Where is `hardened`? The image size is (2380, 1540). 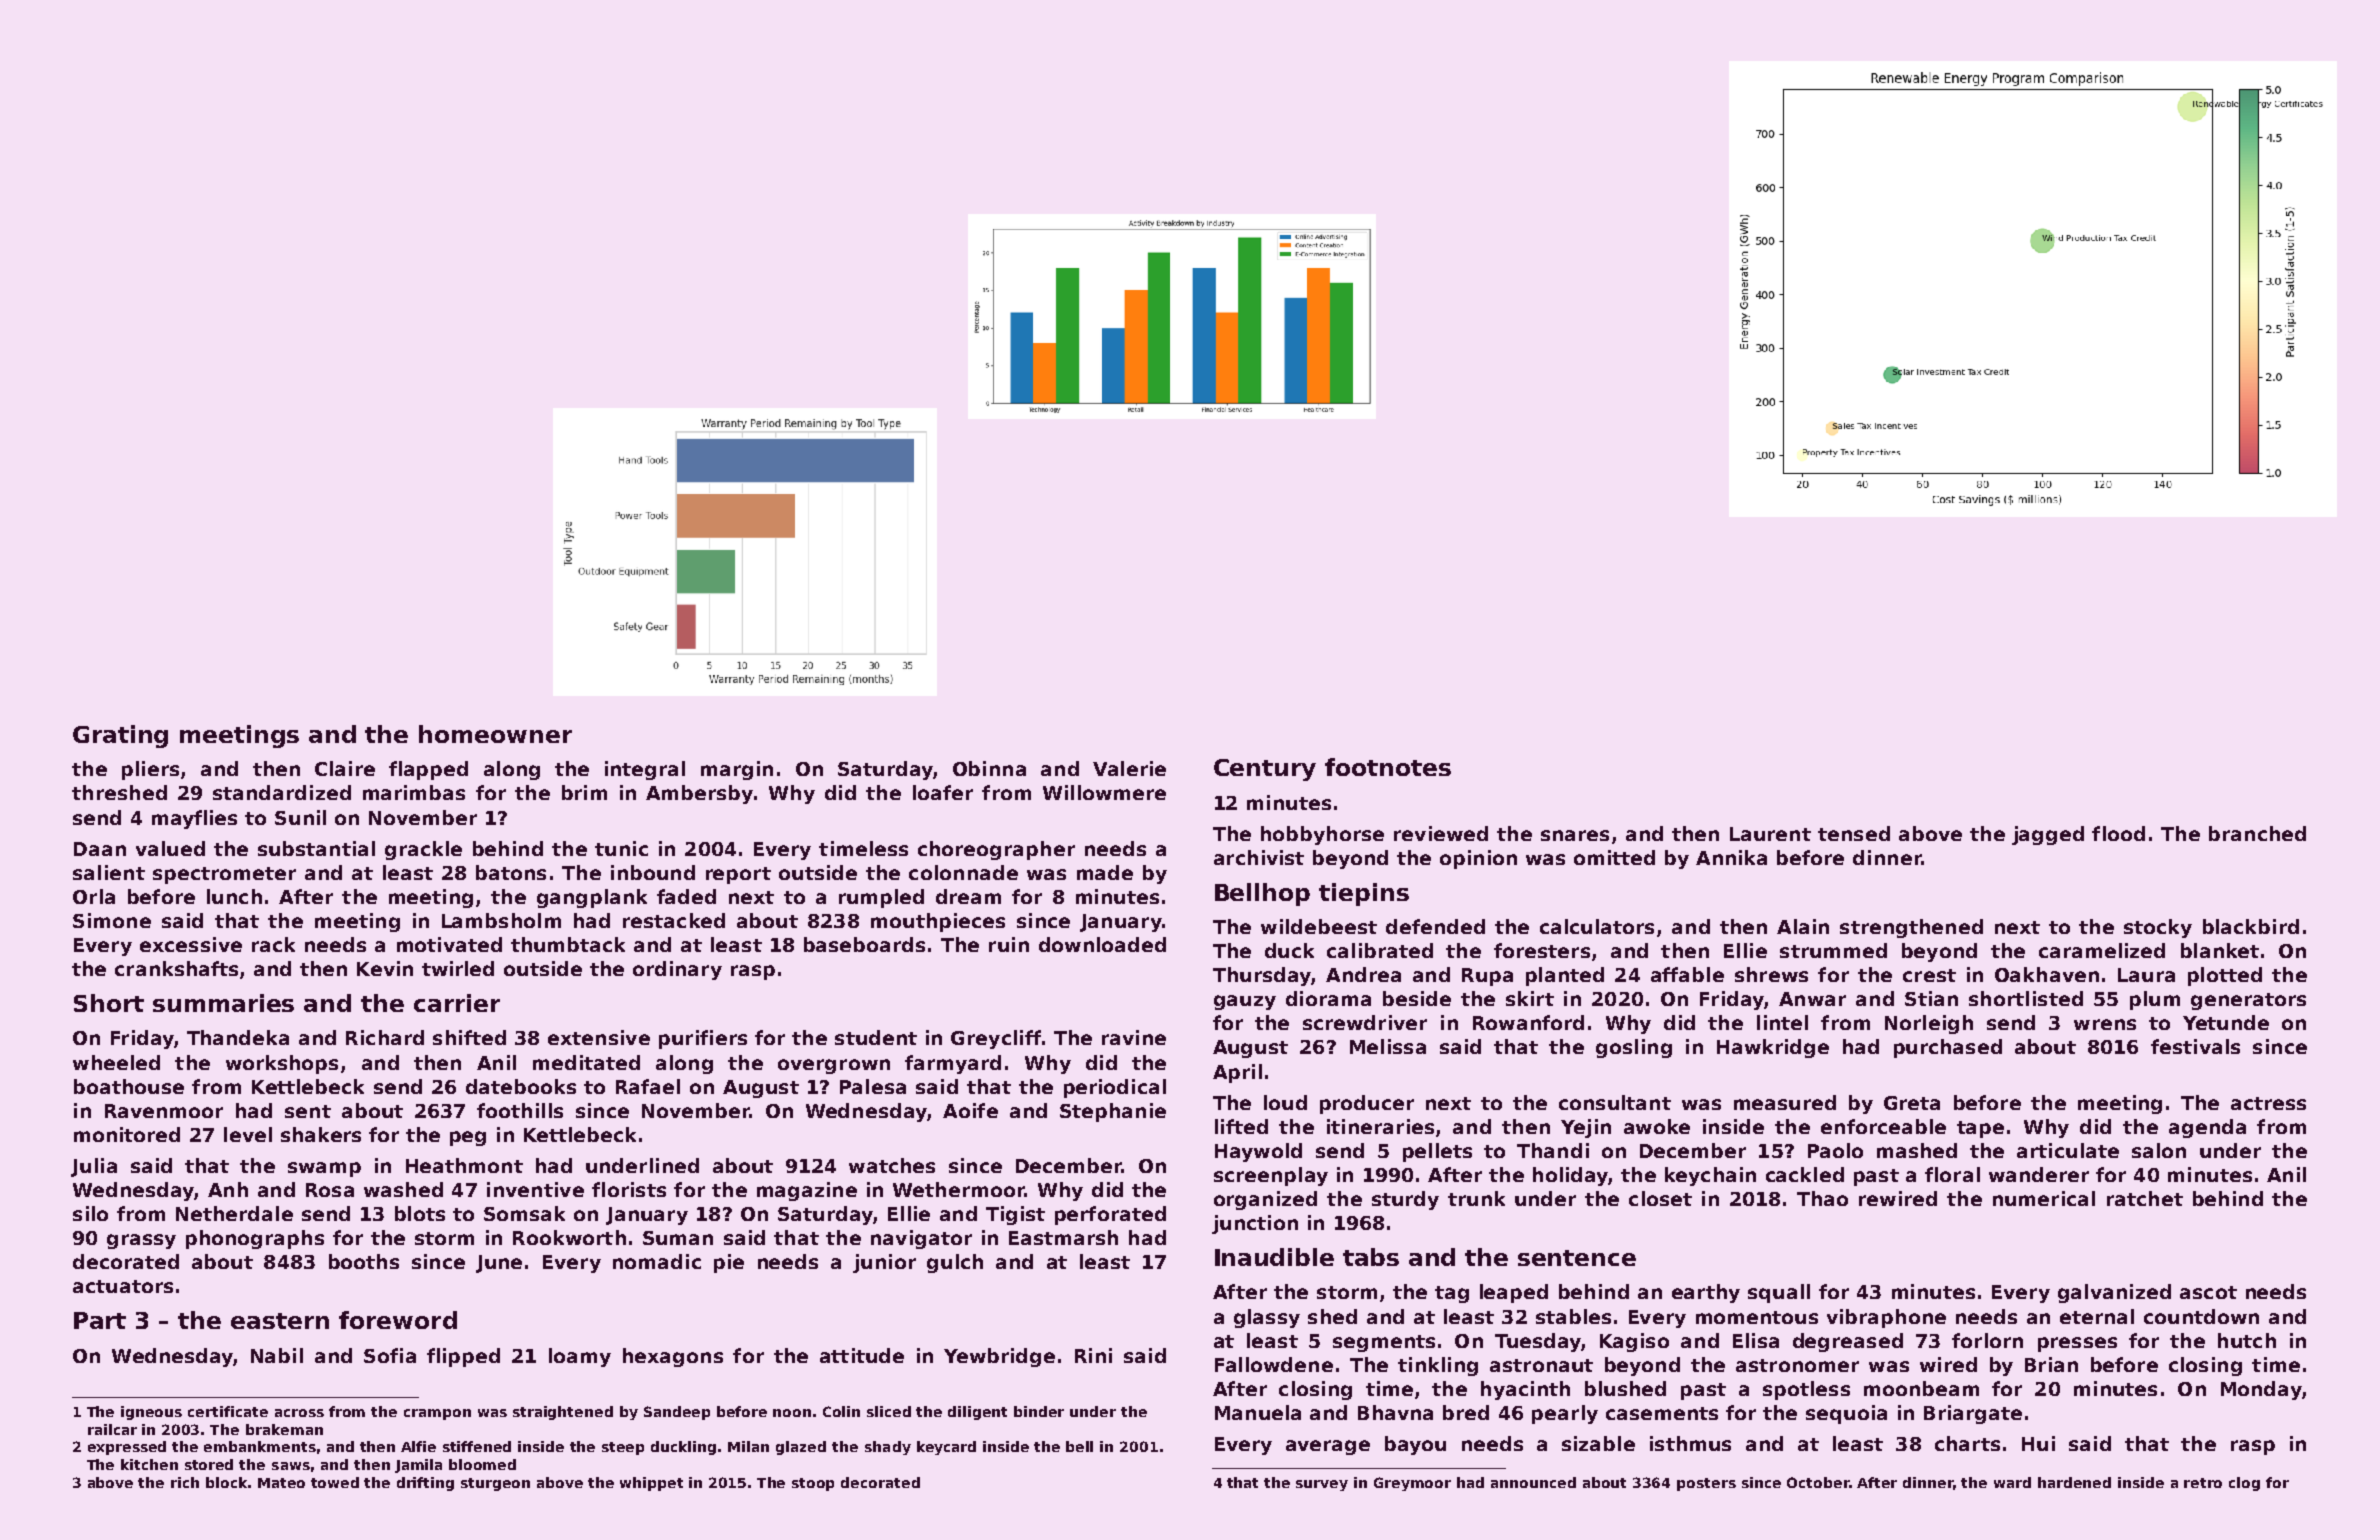 hardened is located at coordinates (2074, 1482).
